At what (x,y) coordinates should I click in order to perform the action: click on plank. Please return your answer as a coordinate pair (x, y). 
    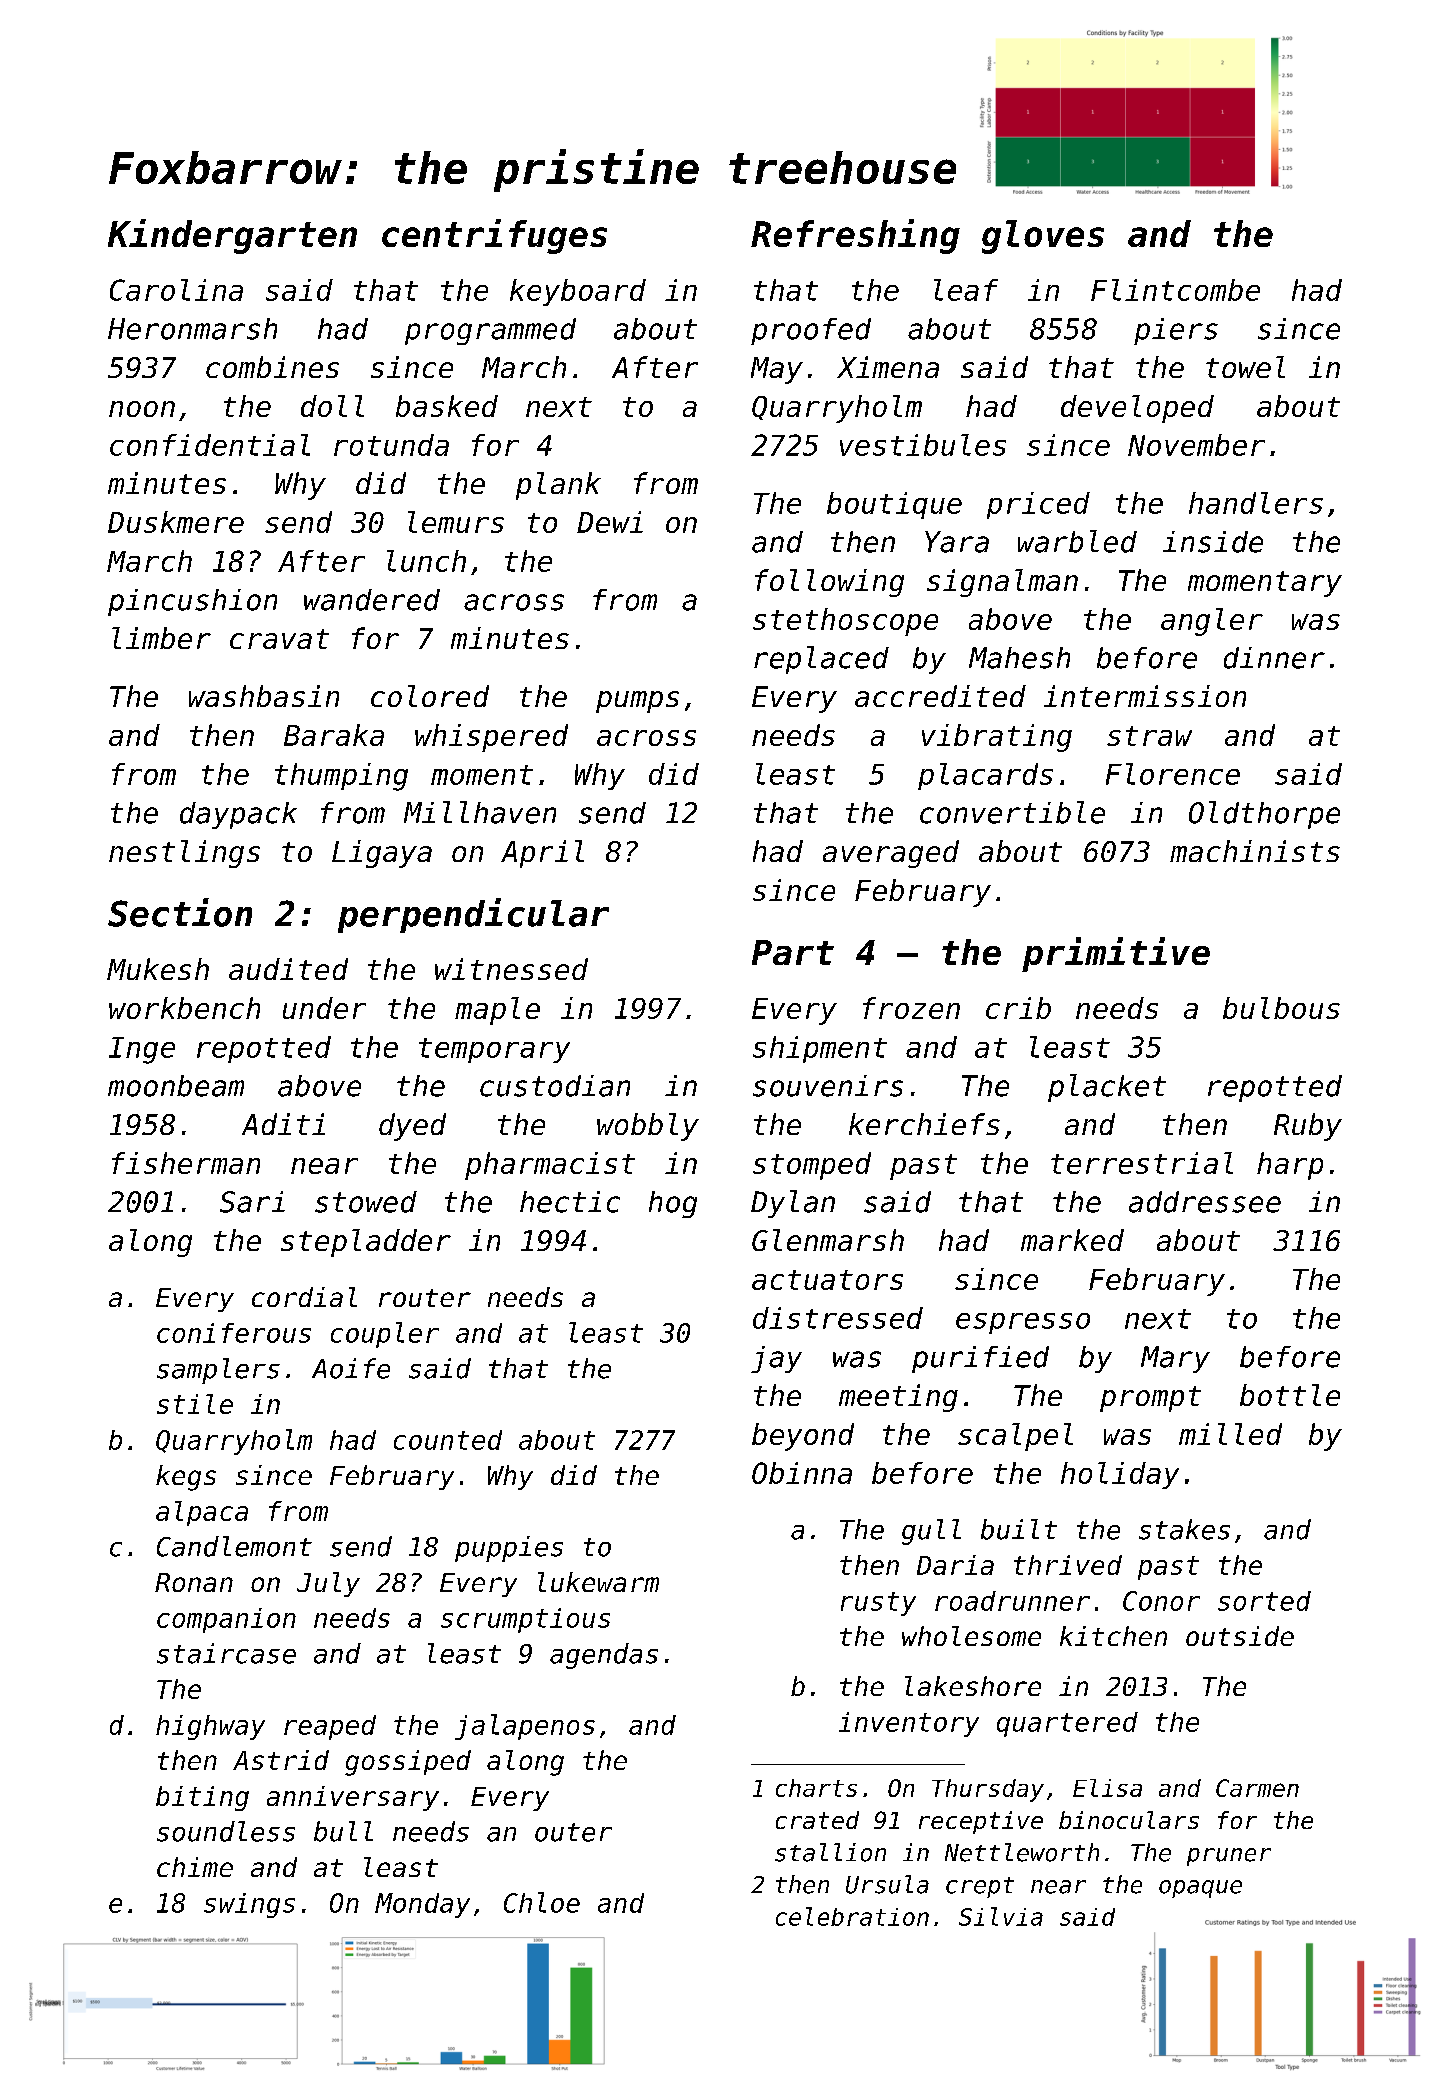
    Looking at the image, I should click on (558, 486).
